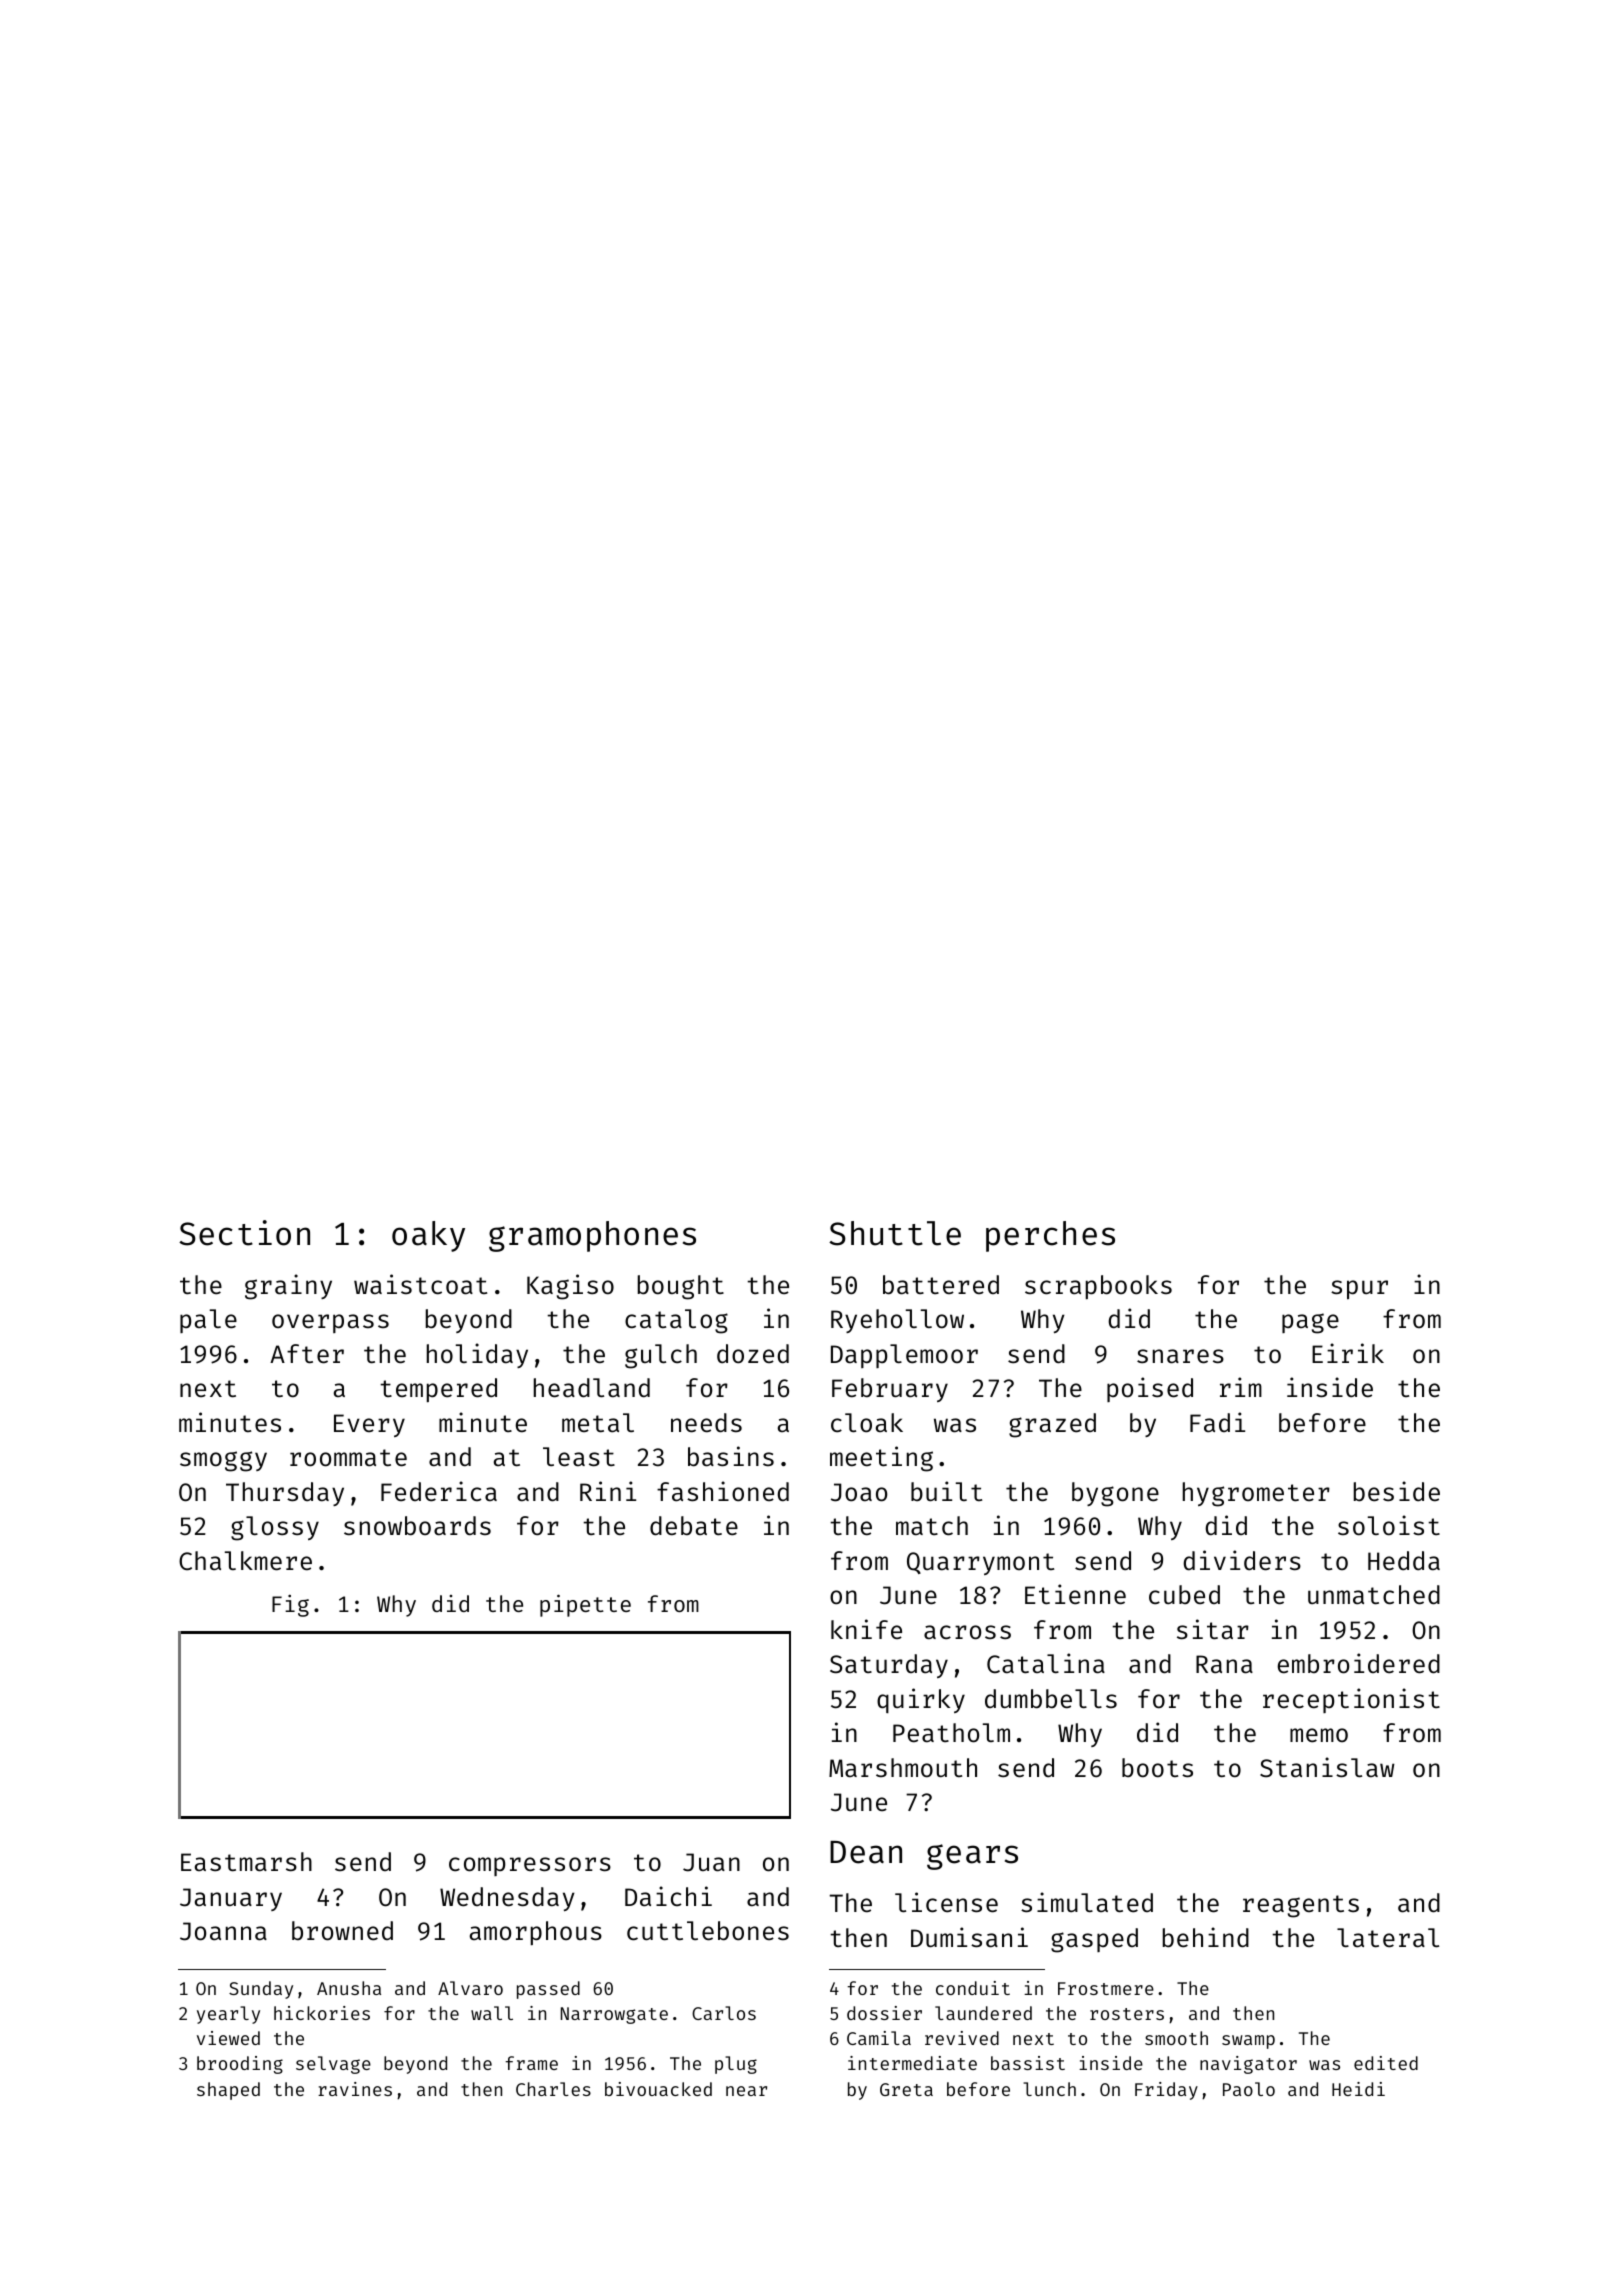 The image size is (1620, 2292). What do you see at coordinates (912, 2063) in the screenshot?
I see `intermediate` at bounding box center [912, 2063].
